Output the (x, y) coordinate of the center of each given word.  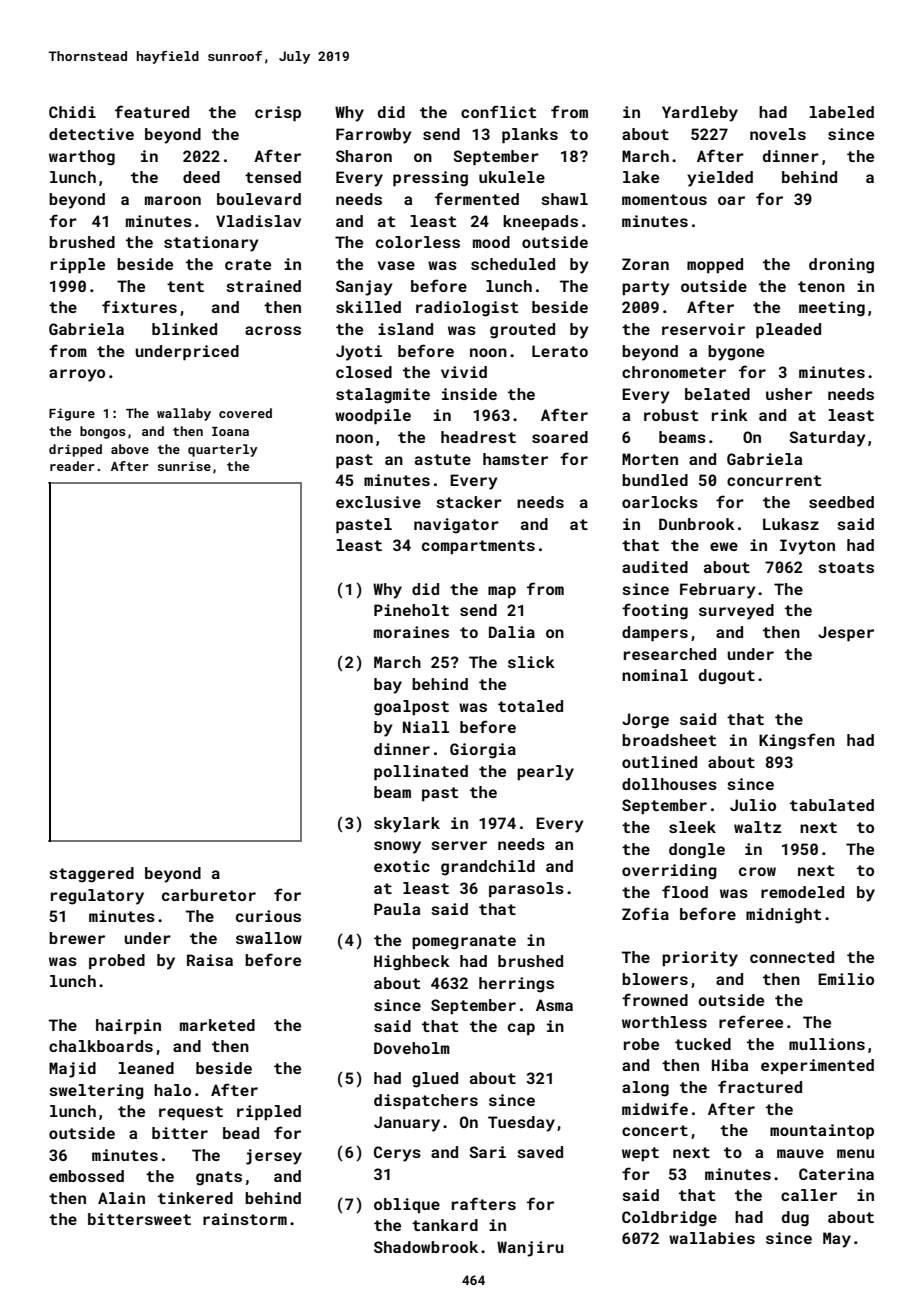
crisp (278, 114)
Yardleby (700, 114)
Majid (72, 1070)
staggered (91, 875)
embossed (86, 1176)
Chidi (72, 112)
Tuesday (521, 1124)
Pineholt (411, 610)
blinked (184, 329)
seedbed (841, 502)
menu (855, 1153)
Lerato (560, 351)
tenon (821, 286)
